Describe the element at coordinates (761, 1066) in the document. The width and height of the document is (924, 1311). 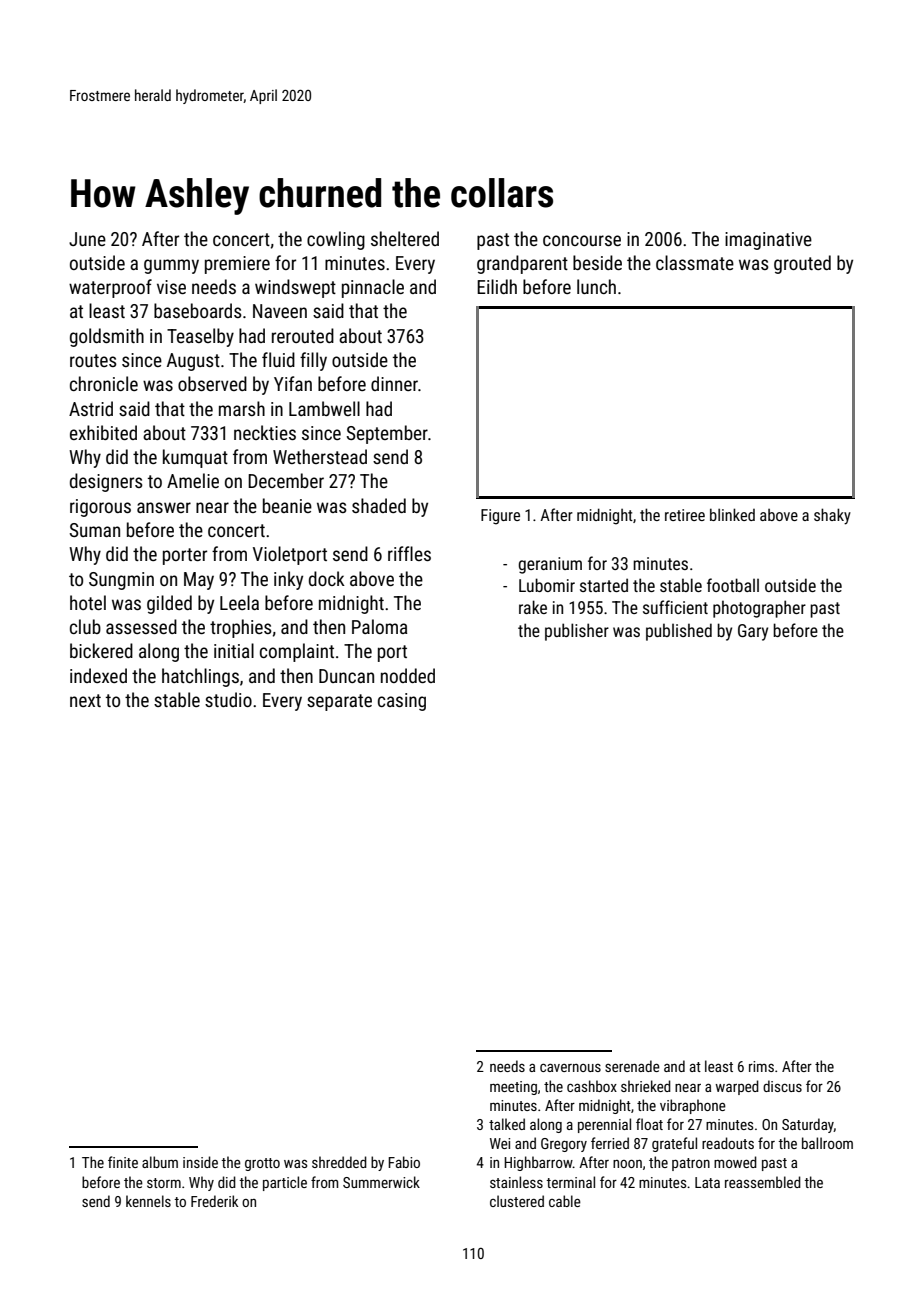
I see `rims` at that location.
